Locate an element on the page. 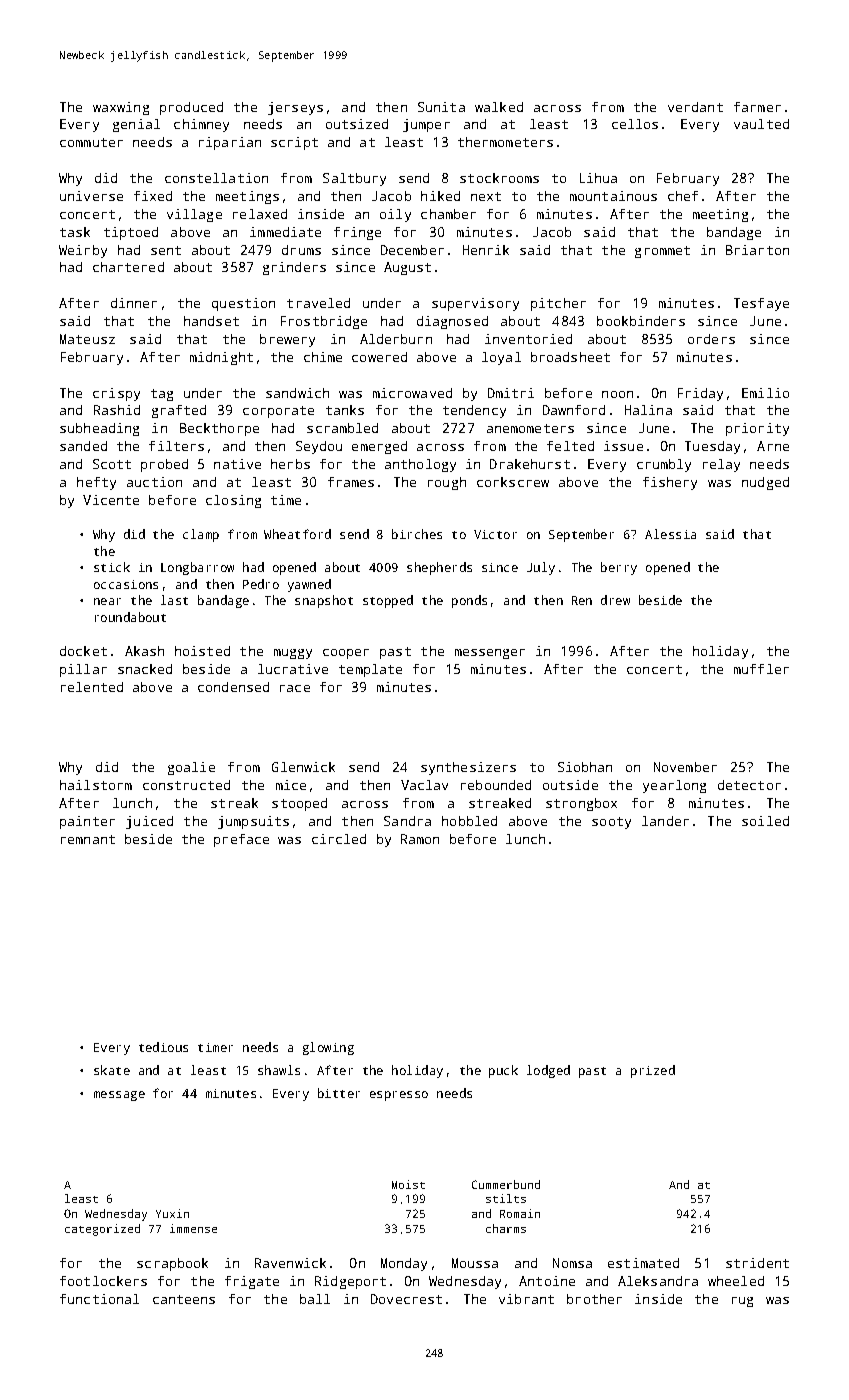 The image size is (849, 1400). skate is located at coordinates (112, 1070).
